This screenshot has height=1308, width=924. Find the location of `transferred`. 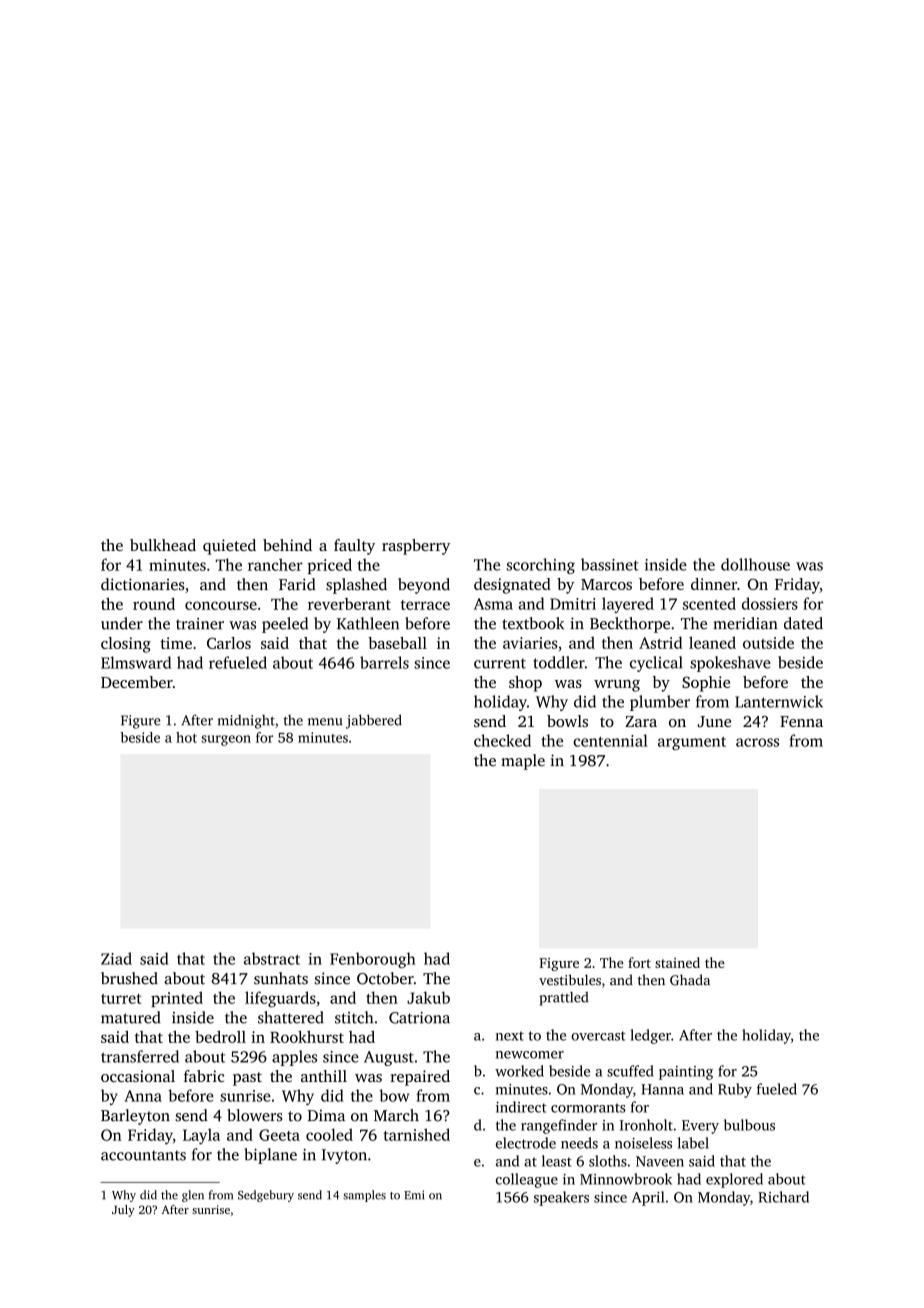

transferred is located at coordinates (140, 1056).
